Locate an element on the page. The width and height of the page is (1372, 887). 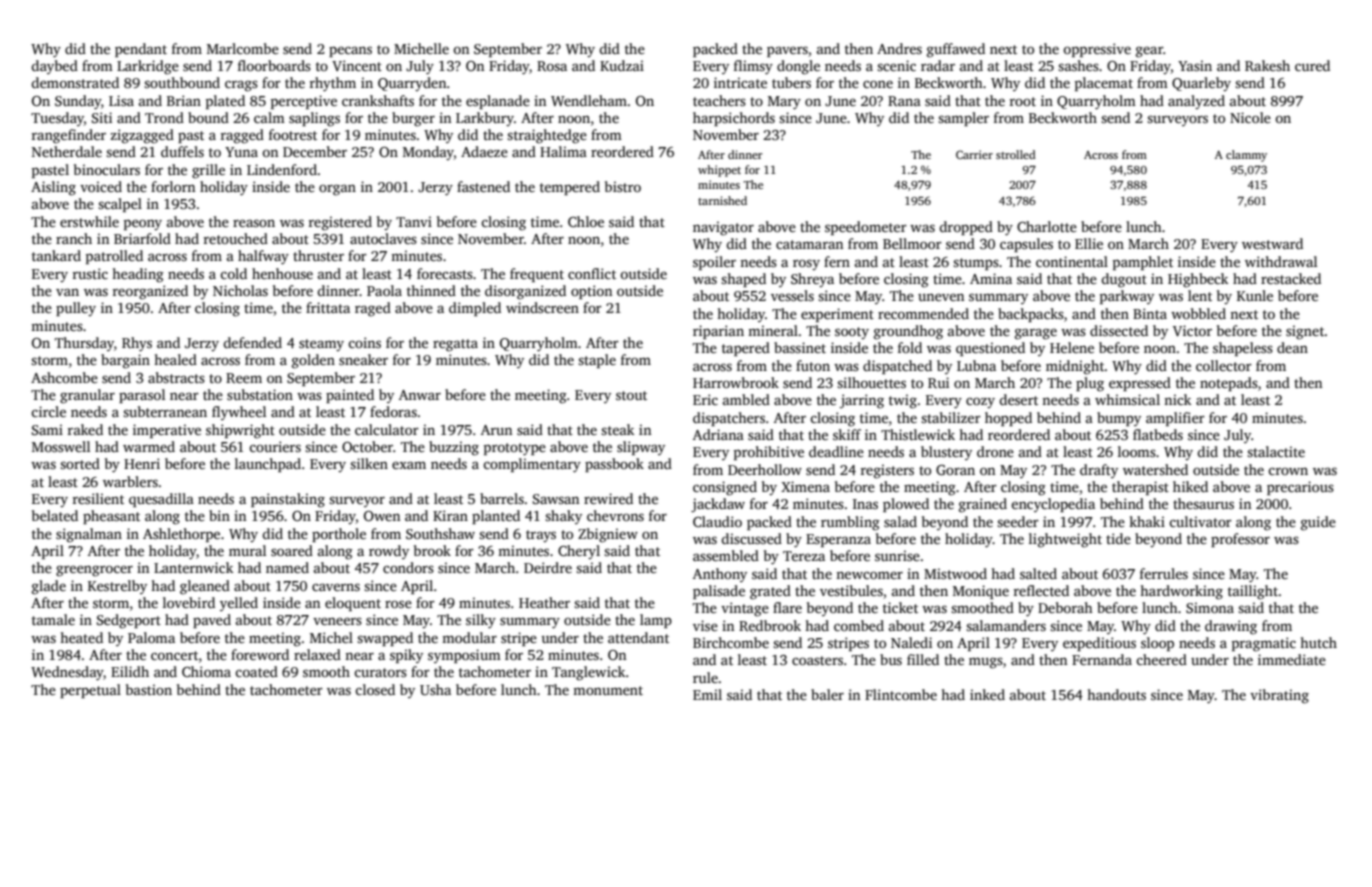
perpetual is located at coordinates (90, 691).
